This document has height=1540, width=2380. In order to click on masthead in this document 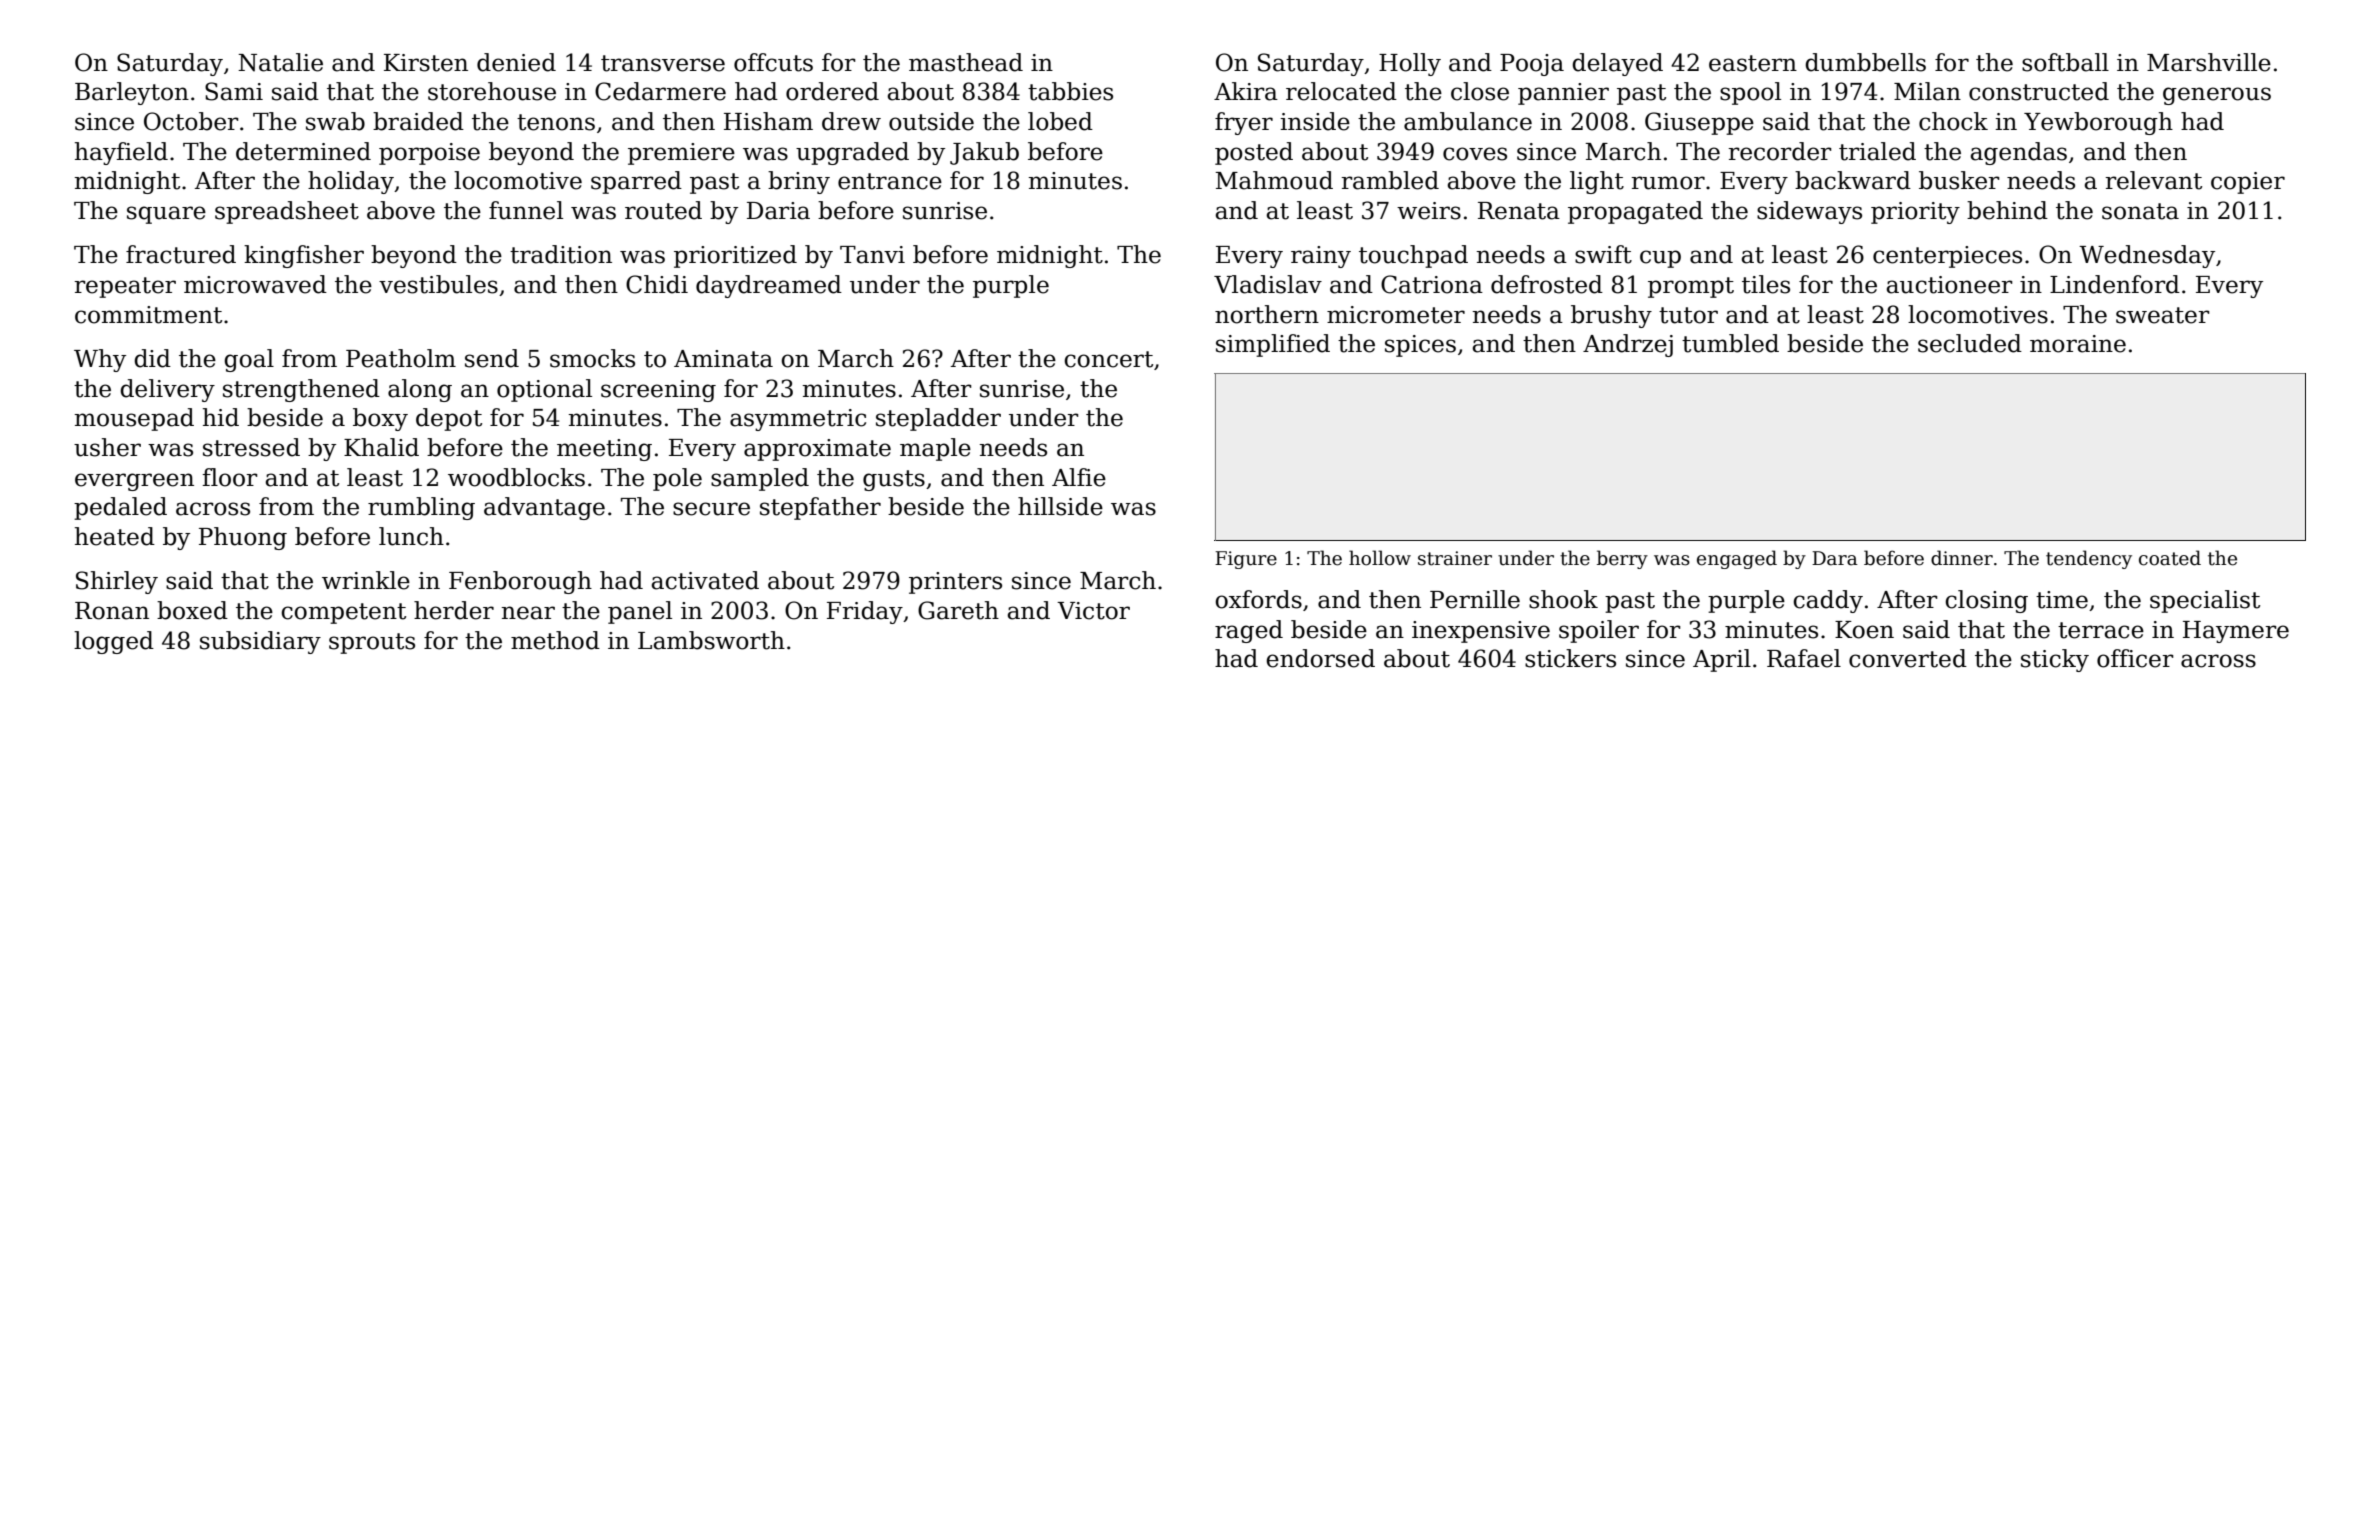, I will do `click(966, 62)`.
